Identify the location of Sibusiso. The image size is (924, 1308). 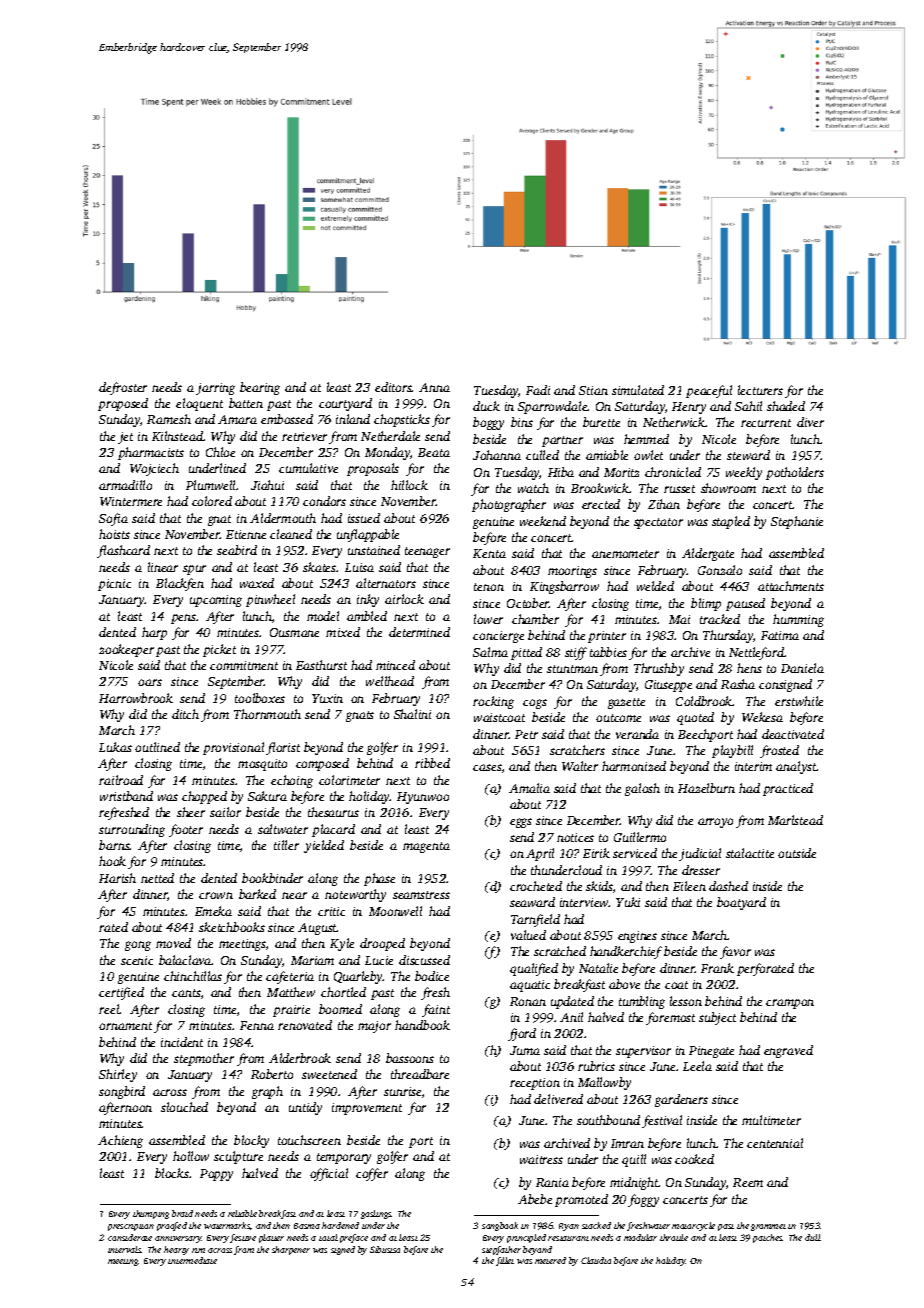
(385, 1249).
